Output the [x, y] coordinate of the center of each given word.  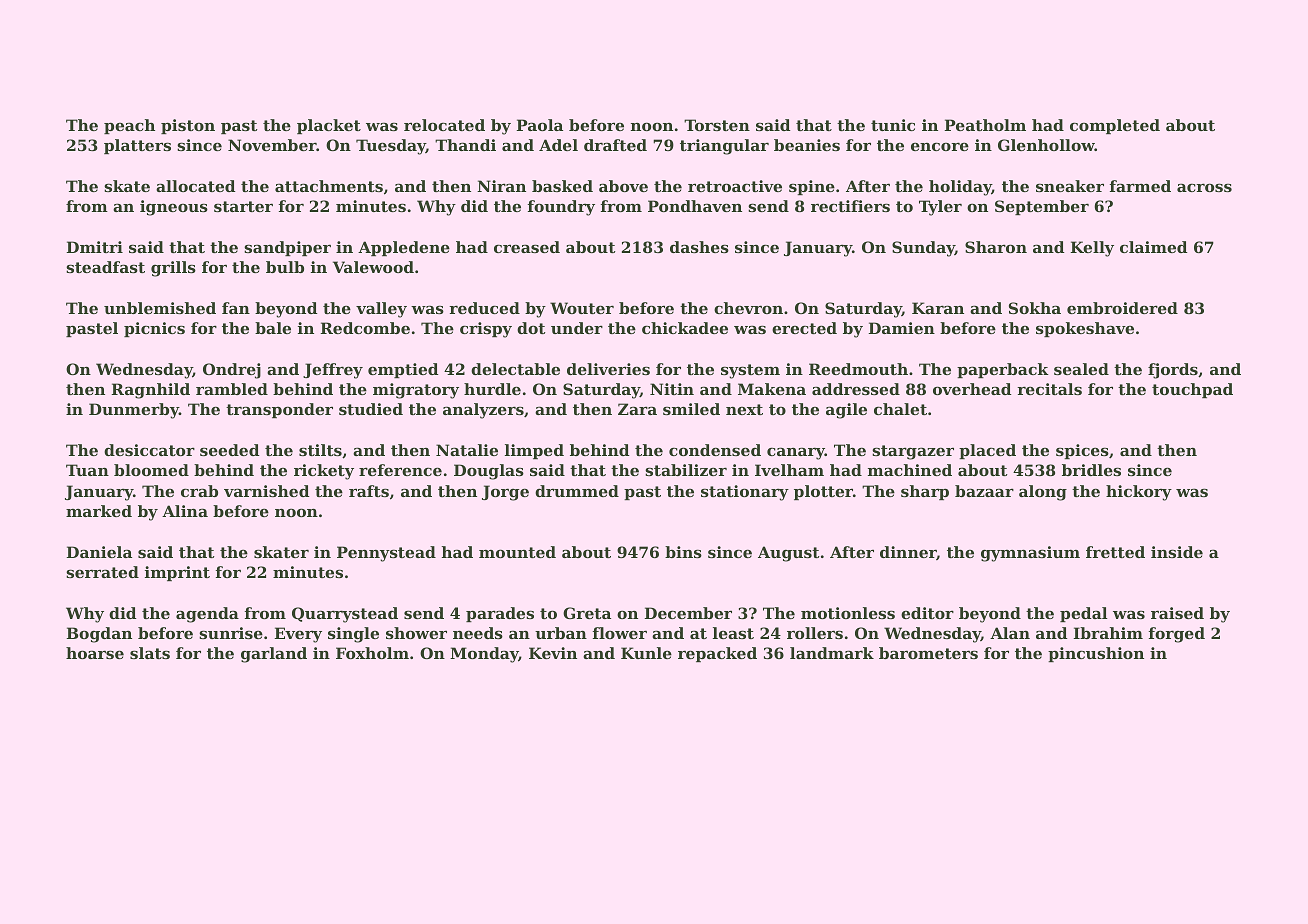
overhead [972, 389]
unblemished [160, 308]
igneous [174, 208]
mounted [517, 552]
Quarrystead [345, 615]
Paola [540, 125]
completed [1115, 126]
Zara [637, 409]
